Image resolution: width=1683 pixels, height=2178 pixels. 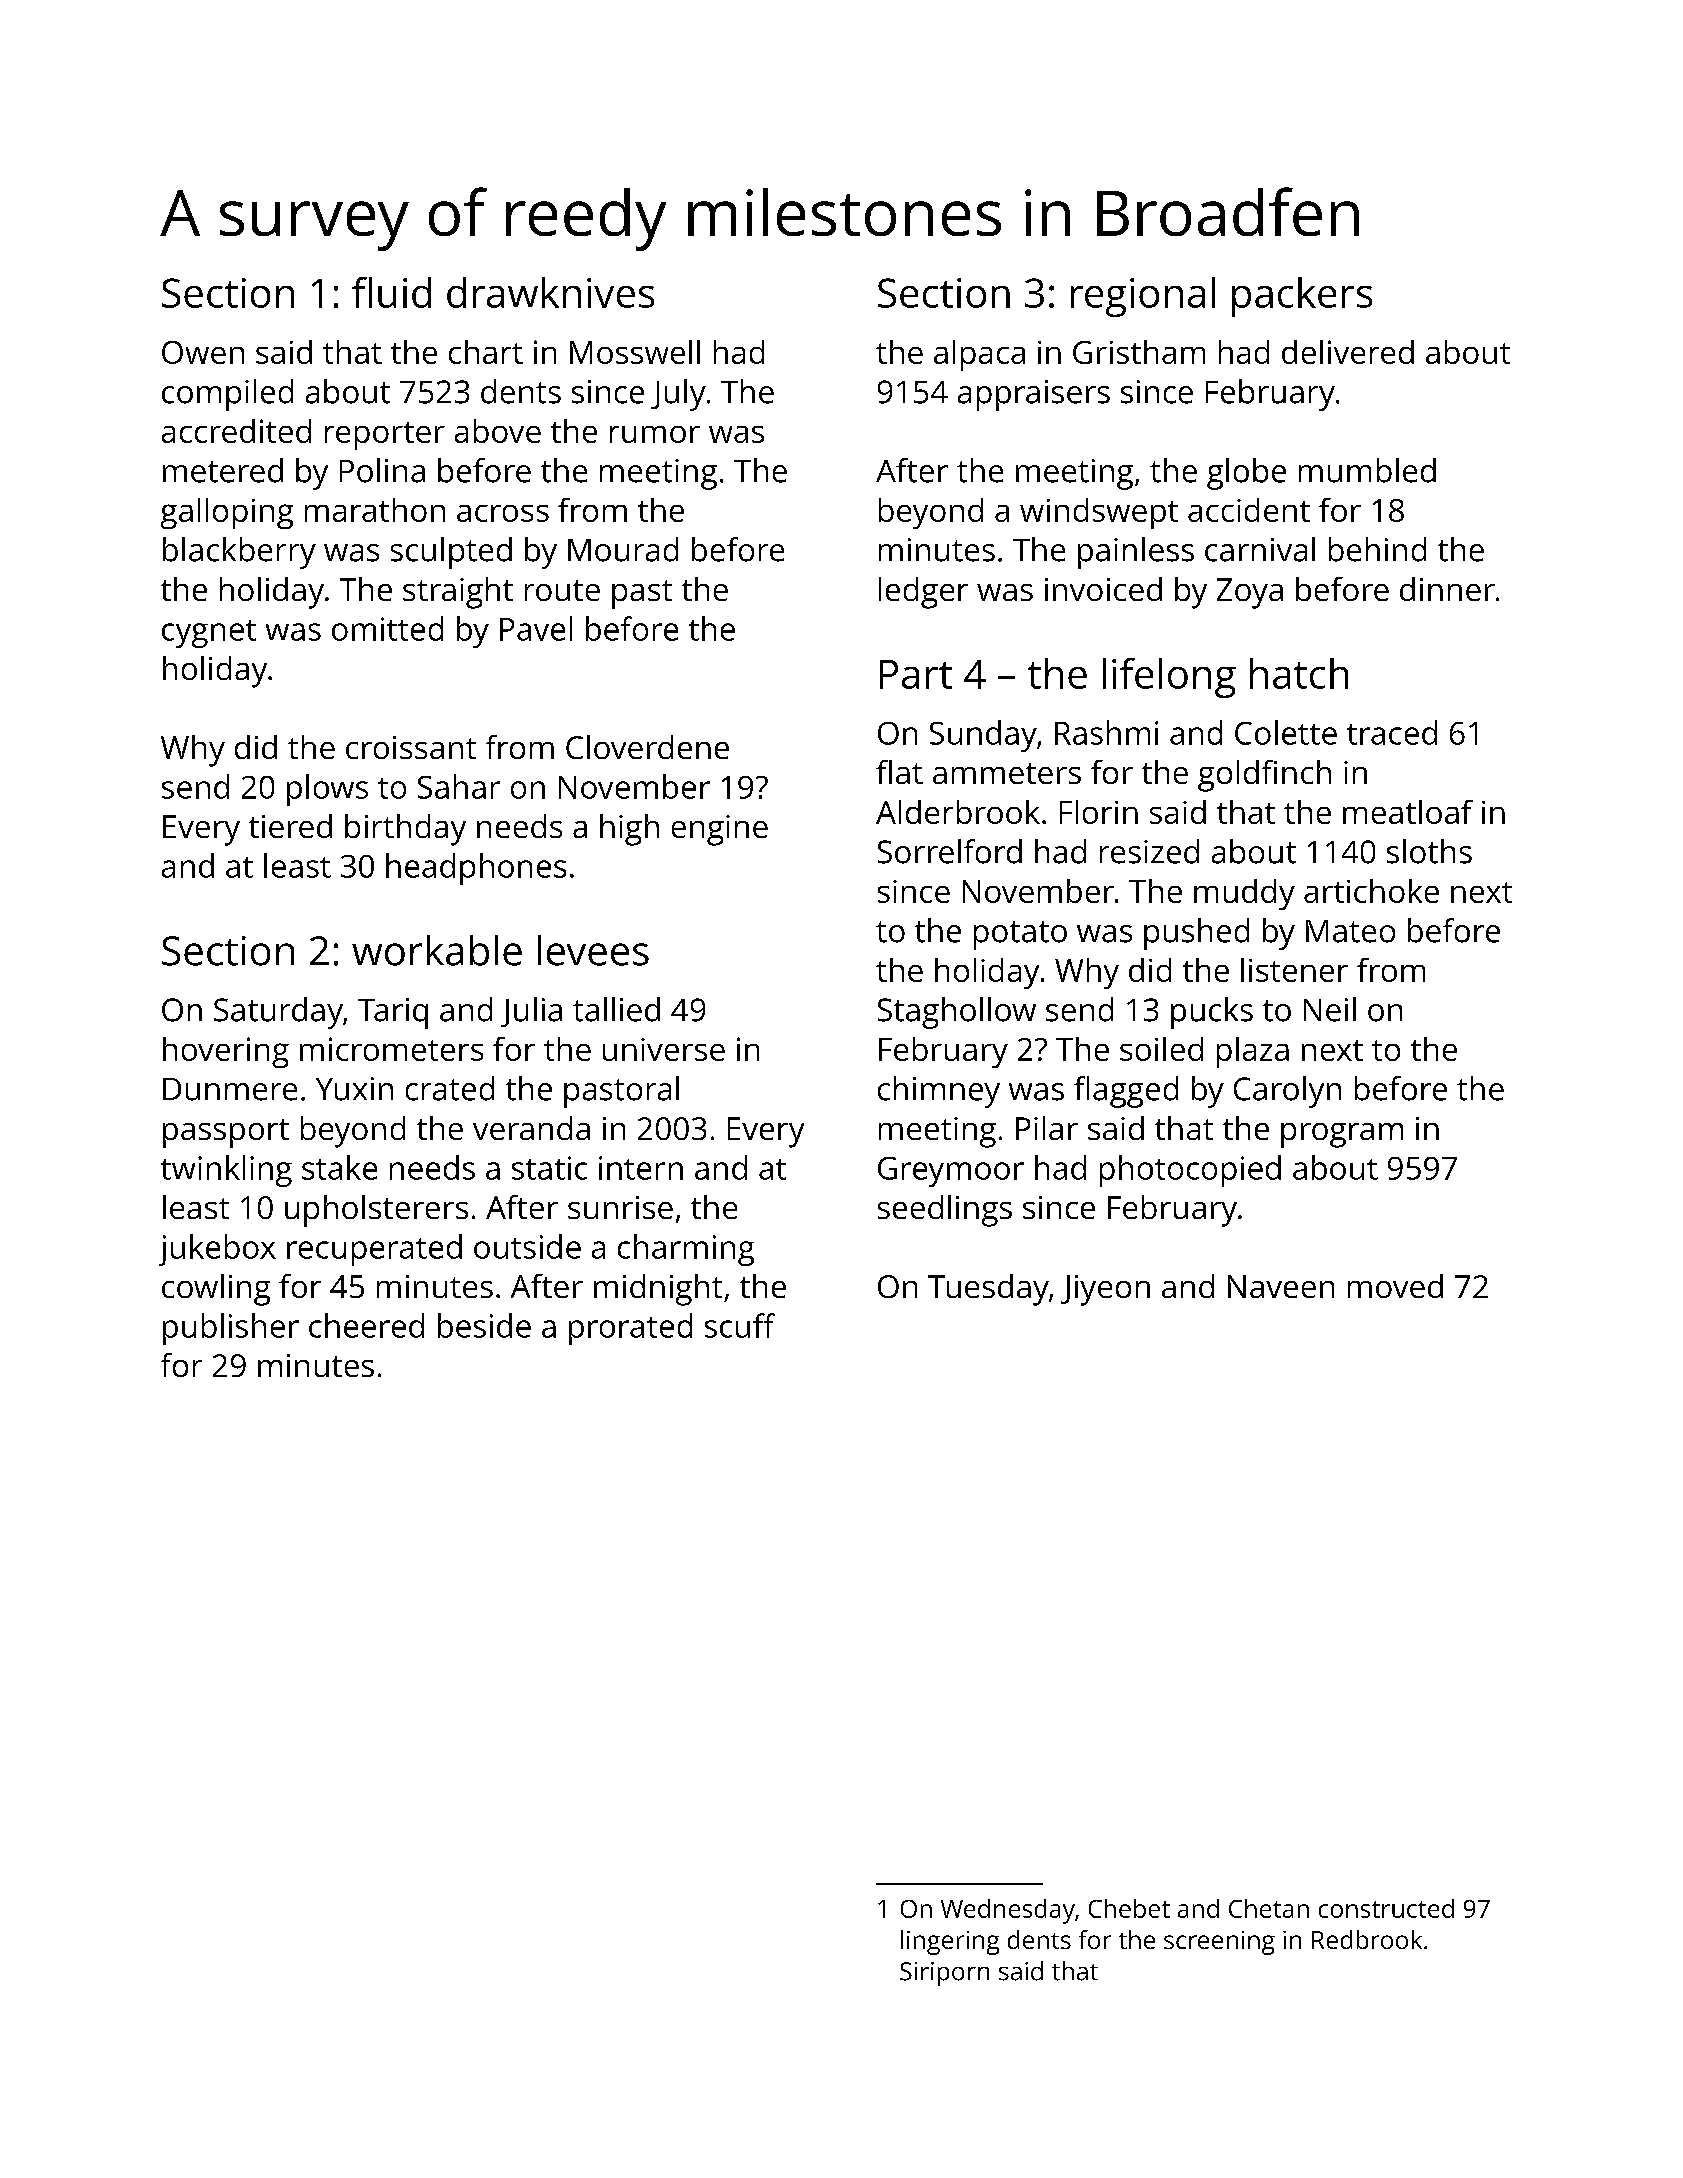 What do you see at coordinates (550, 292) in the screenshot?
I see `drawknives` at bounding box center [550, 292].
